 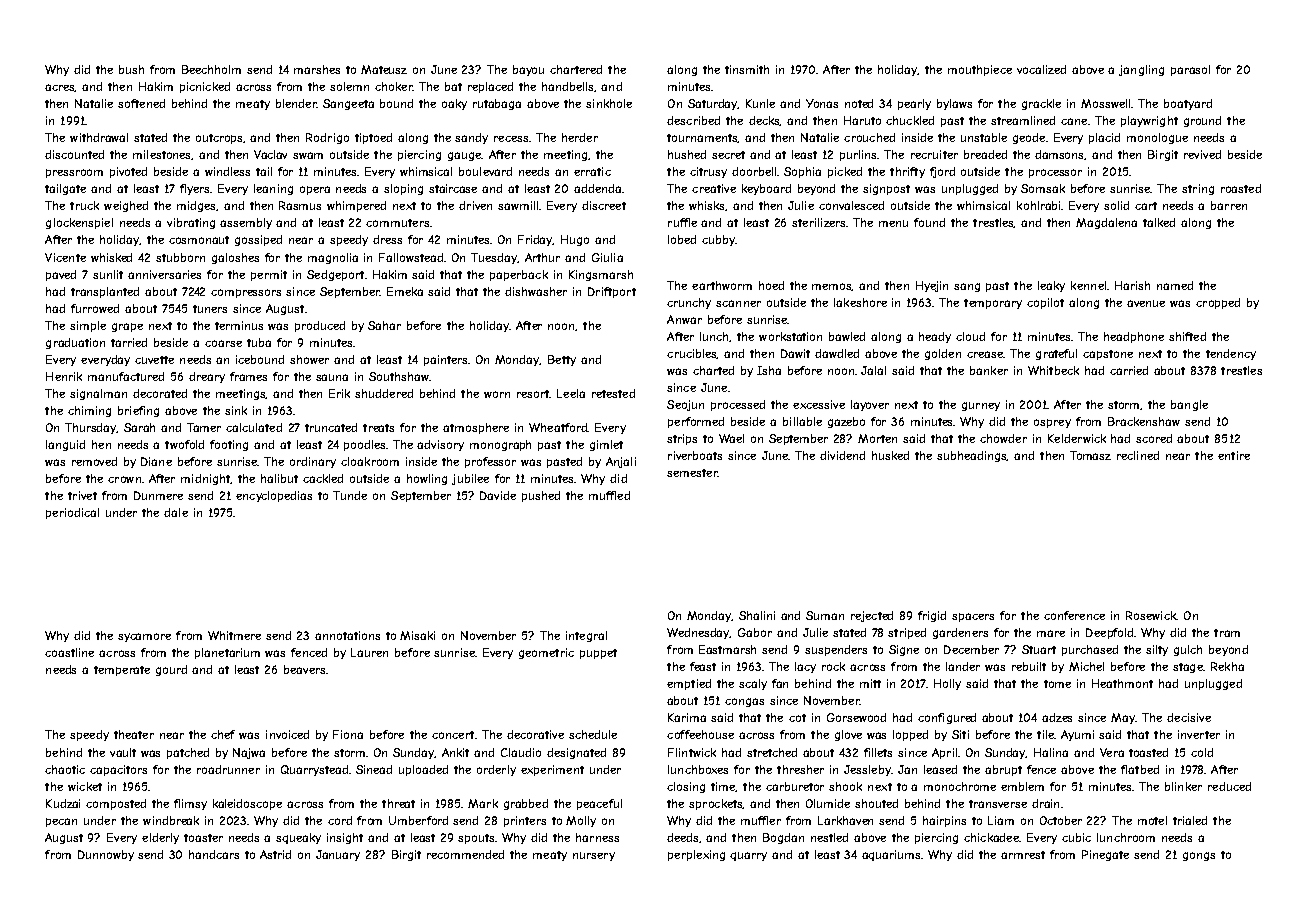 I want to click on Astrid, so click(x=275, y=854).
